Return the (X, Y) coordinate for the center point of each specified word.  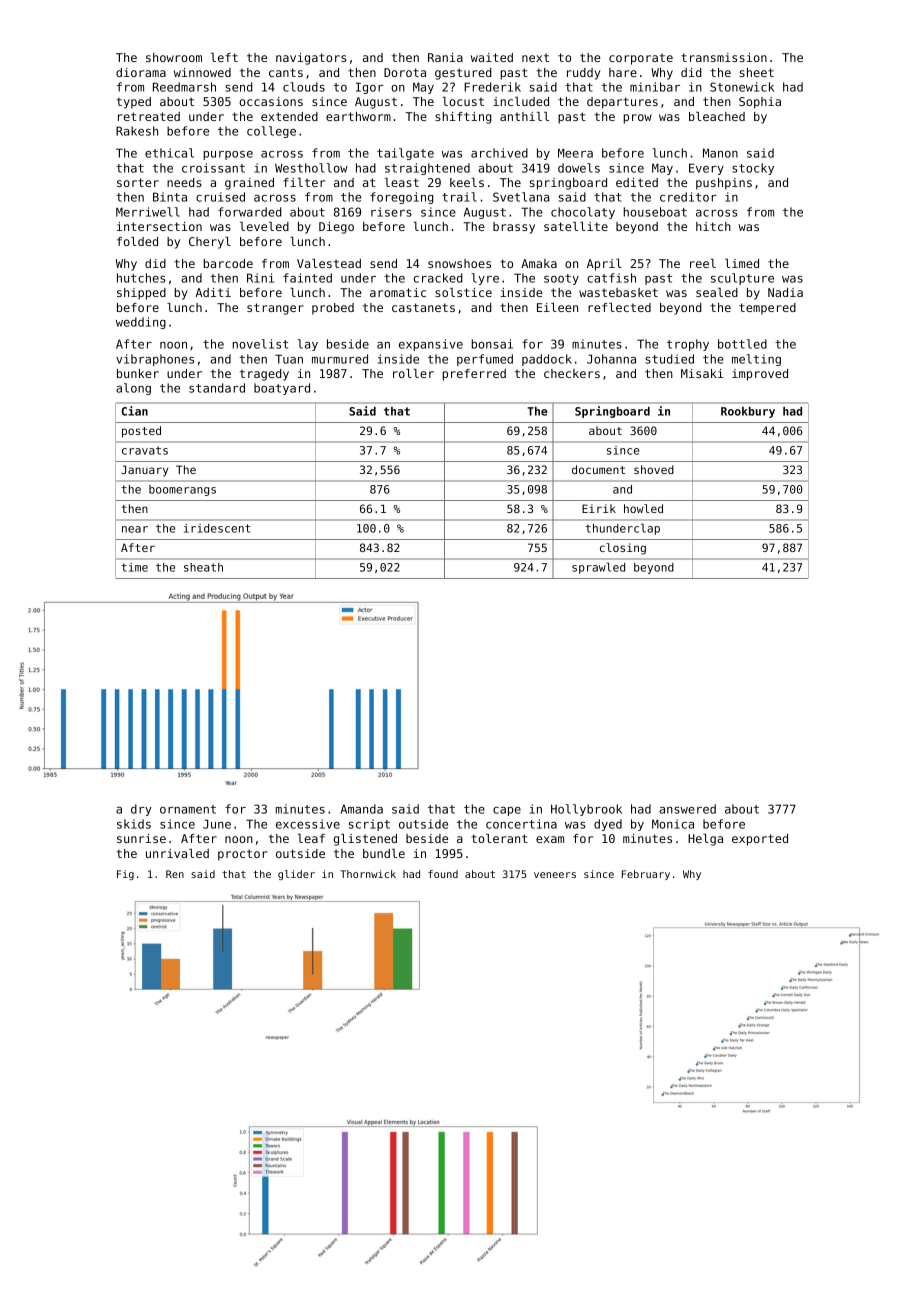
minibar (655, 87)
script (369, 825)
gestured (463, 74)
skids (134, 824)
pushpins (724, 184)
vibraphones (155, 360)
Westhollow (311, 168)
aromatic (398, 292)
